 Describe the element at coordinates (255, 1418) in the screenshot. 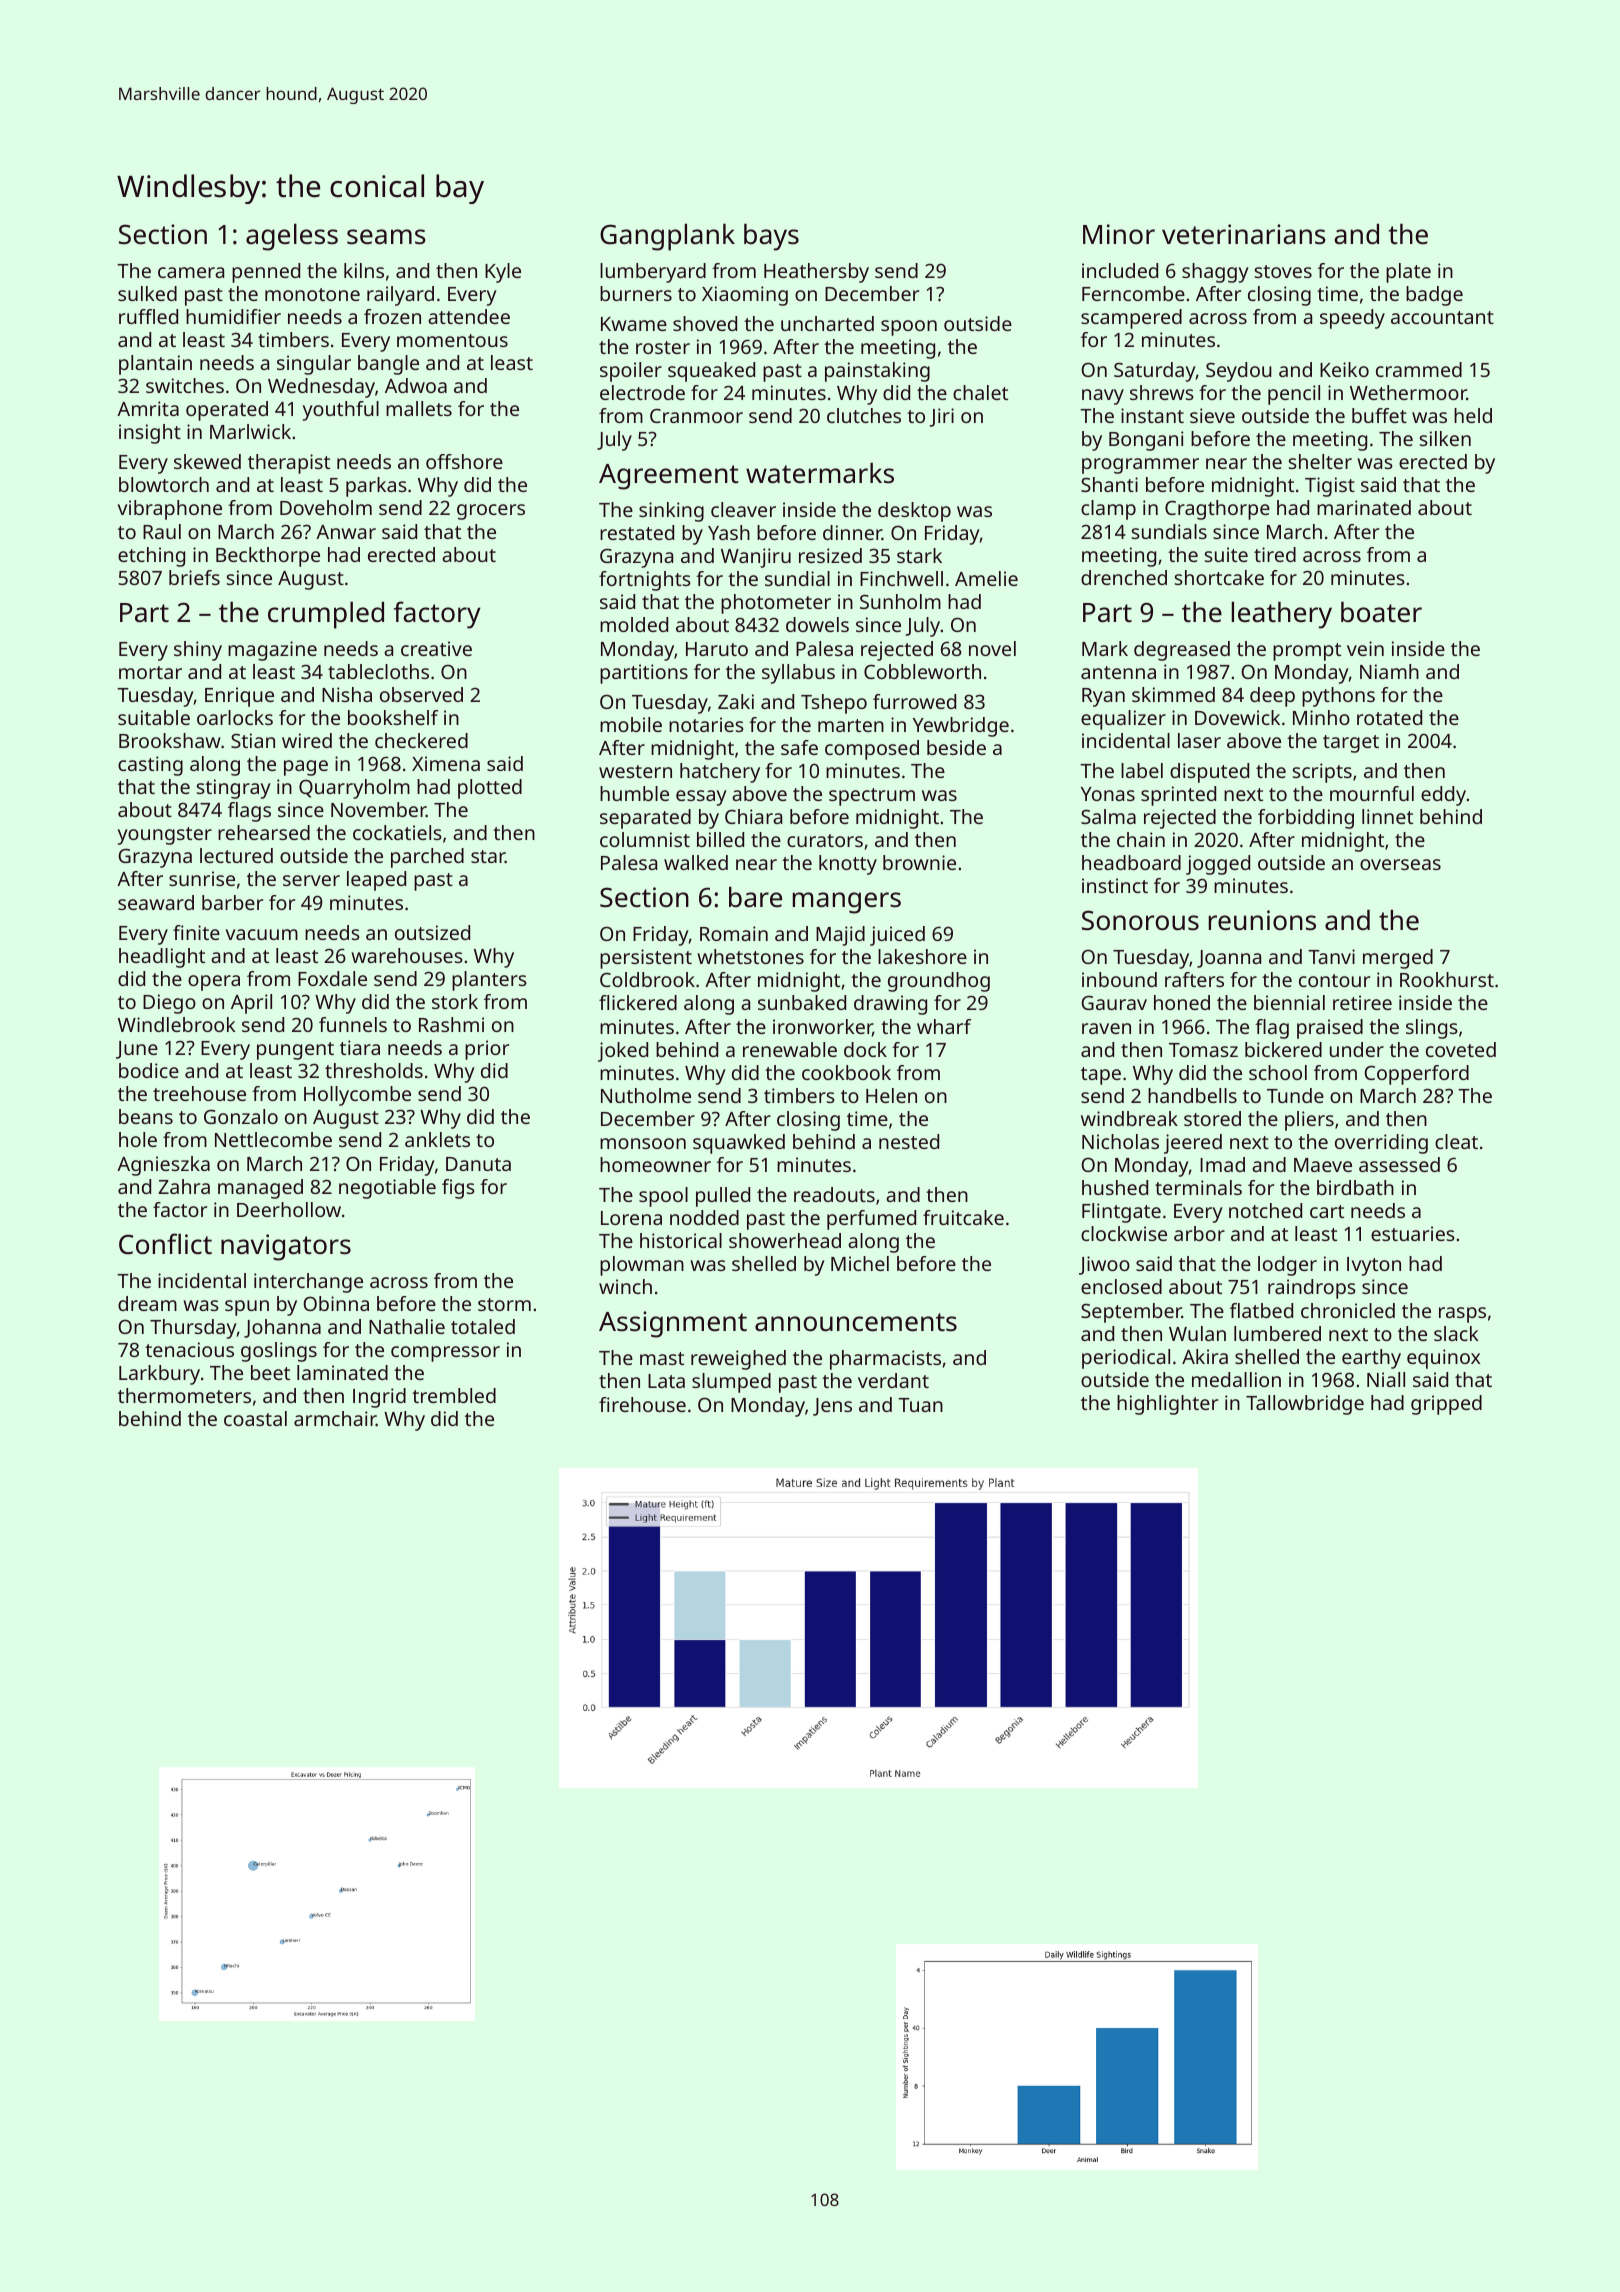

I see `coastal` at that location.
